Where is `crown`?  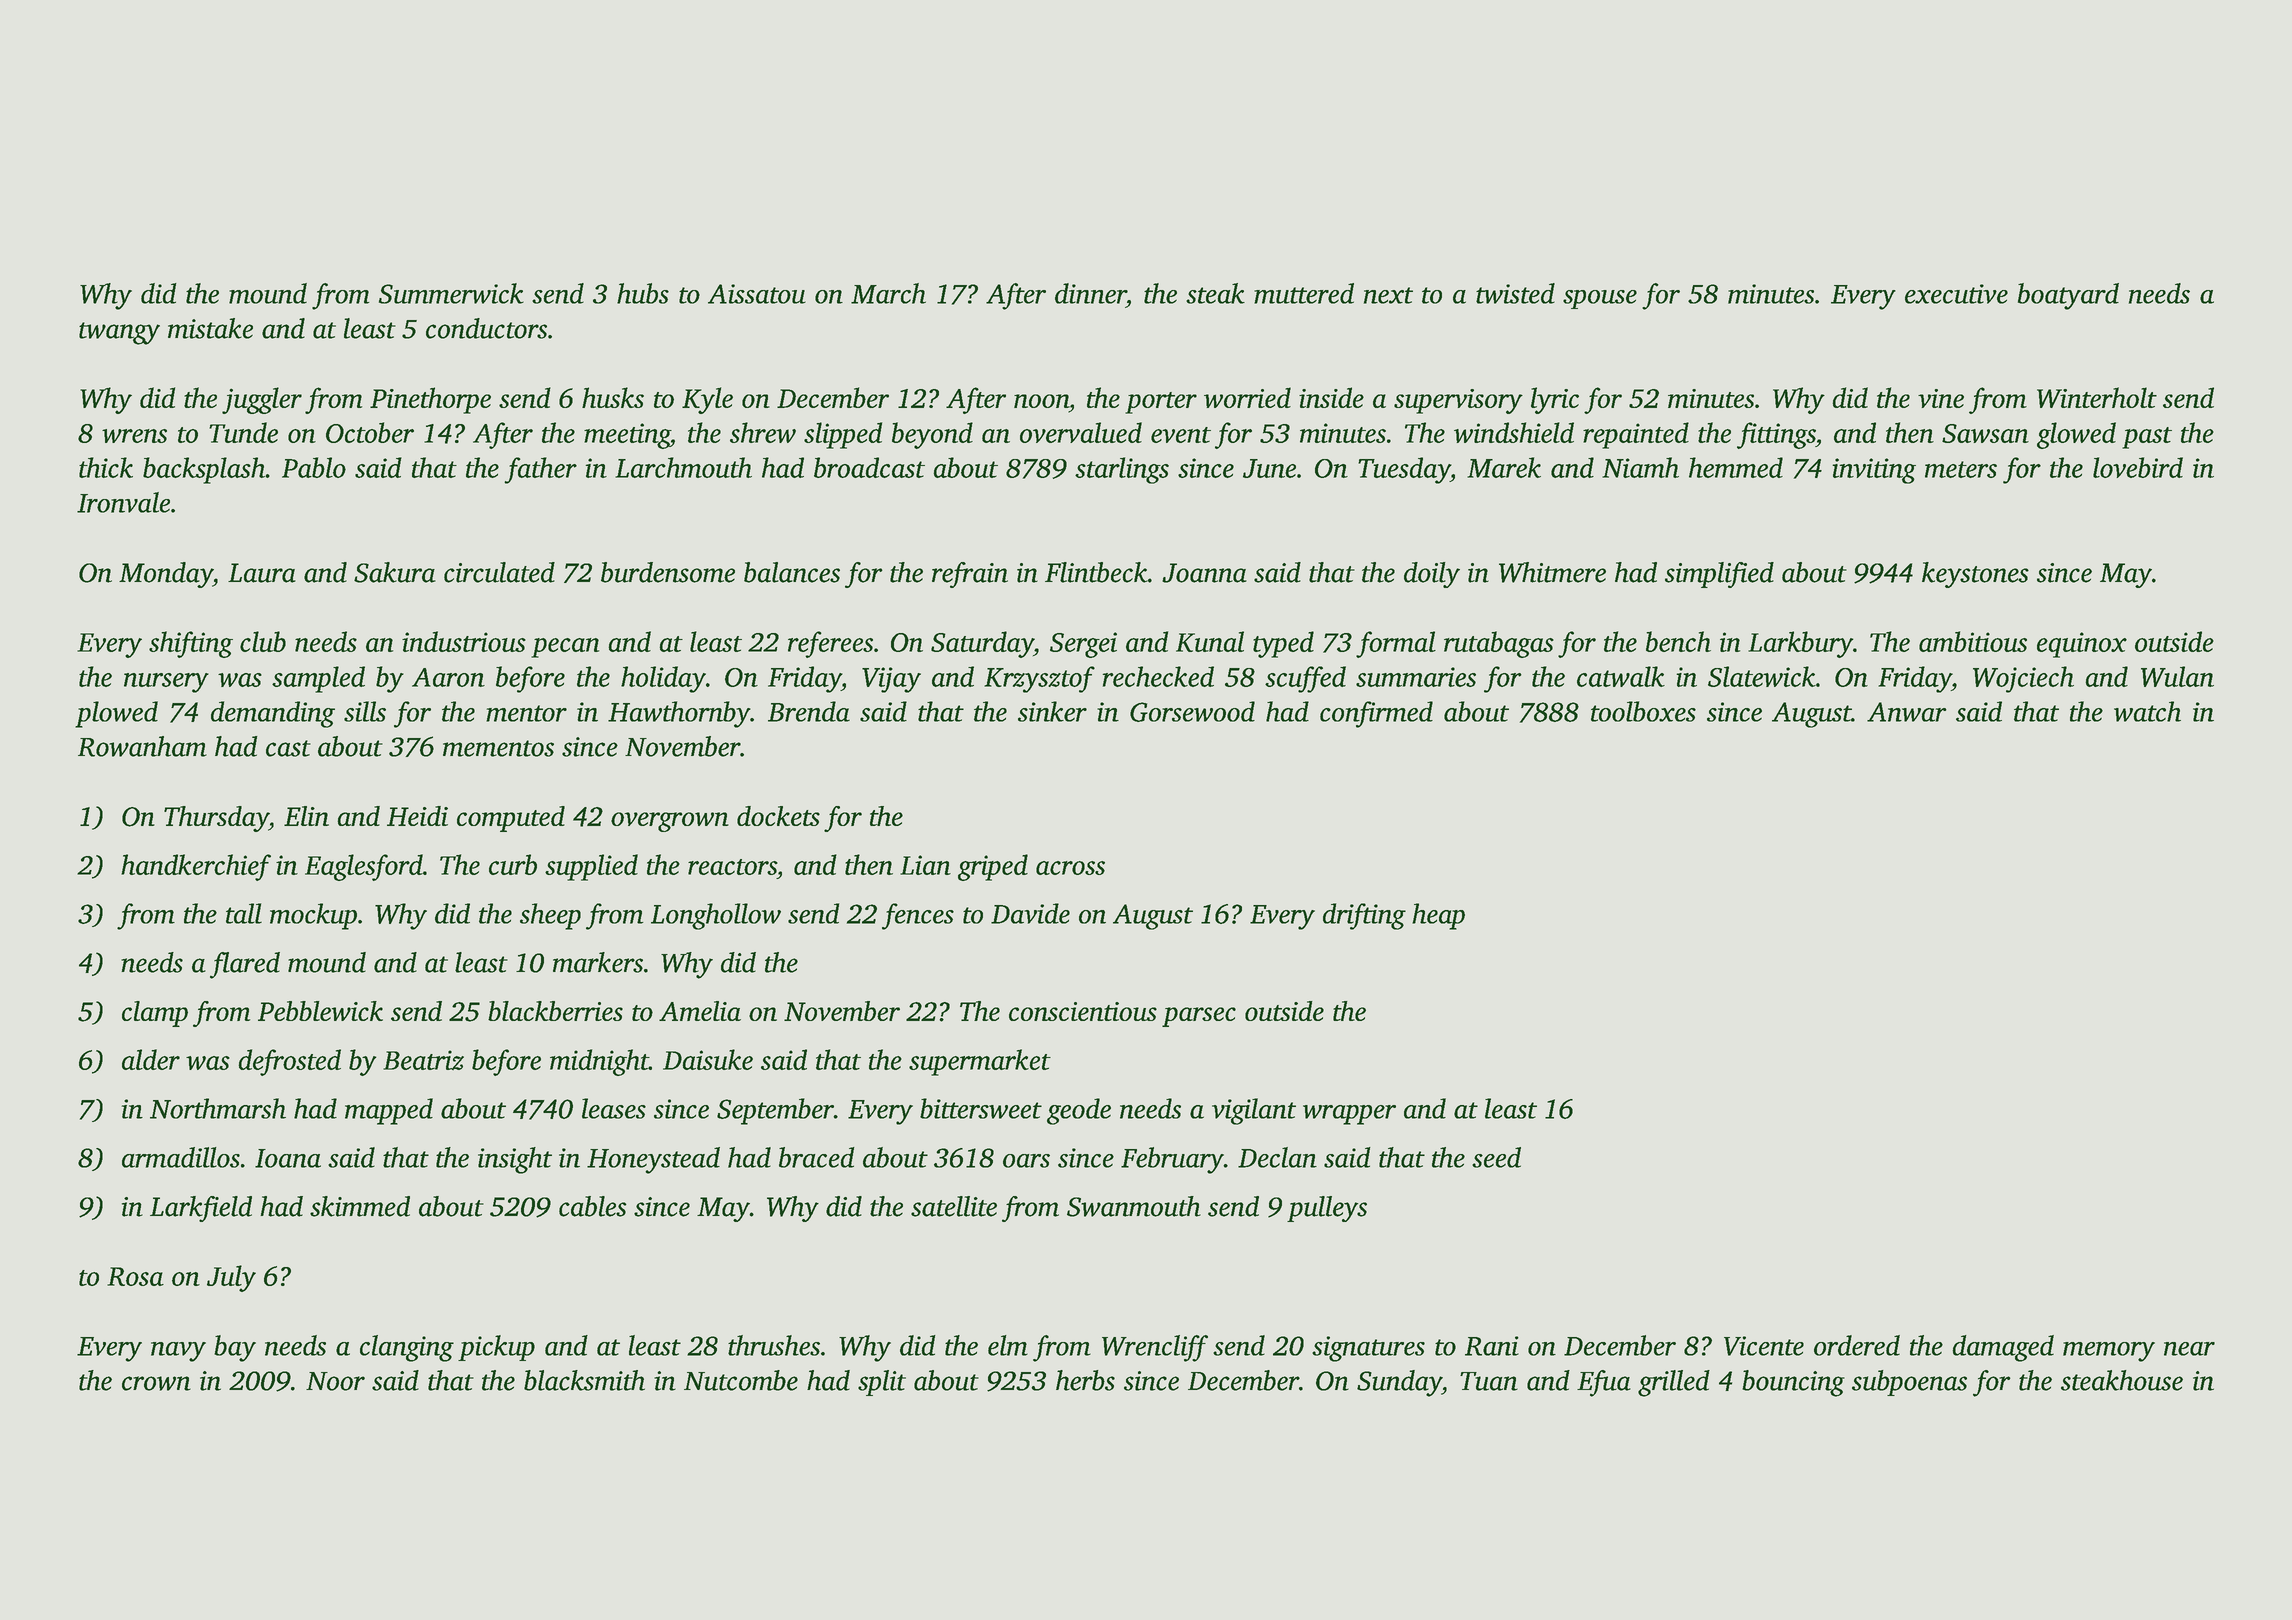 crown is located at coordinates (156, 1383).
